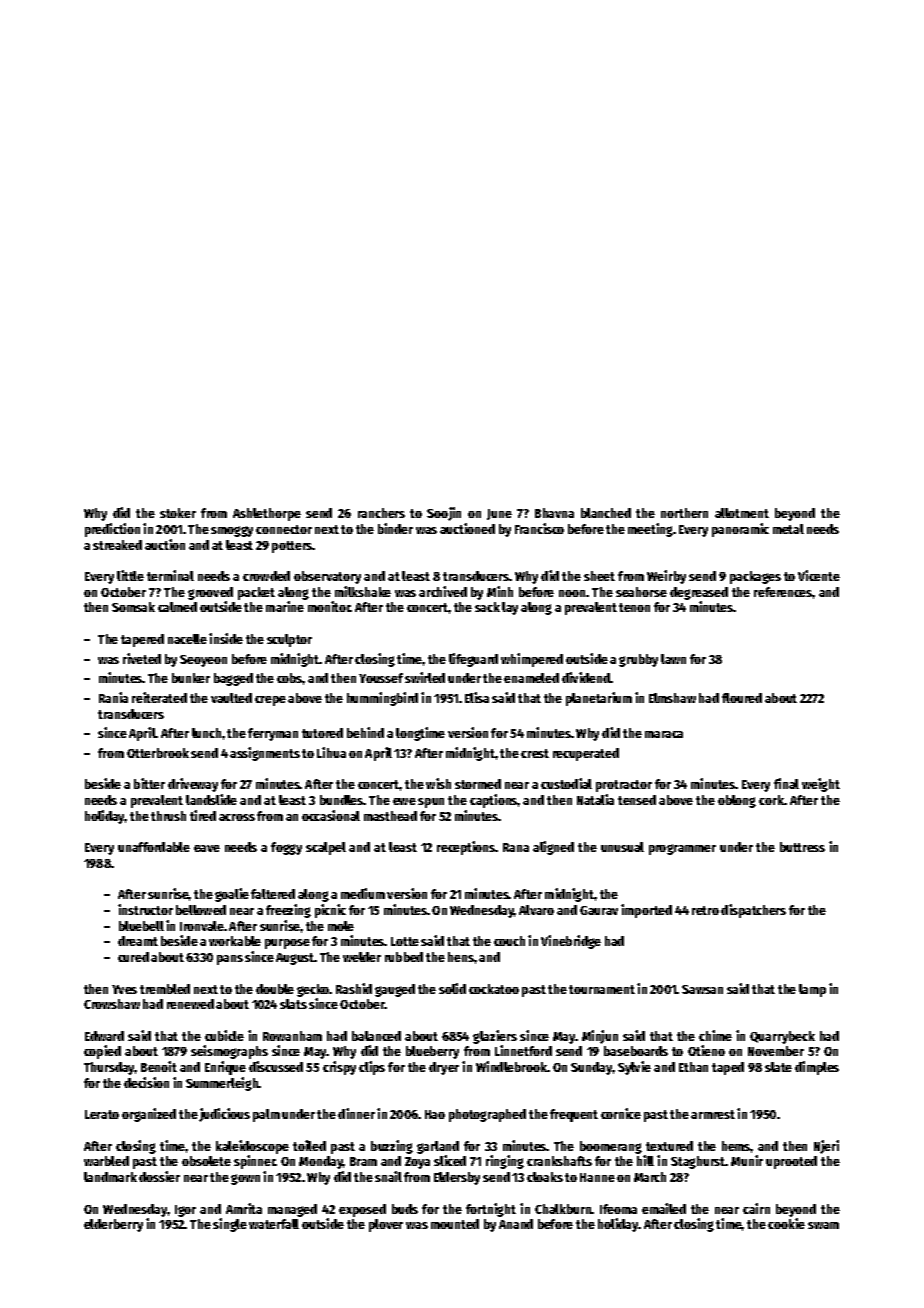 Image resolution: width=924 pixels, height=1308 pixels. I want to click on lamp, so click(812, 990).
